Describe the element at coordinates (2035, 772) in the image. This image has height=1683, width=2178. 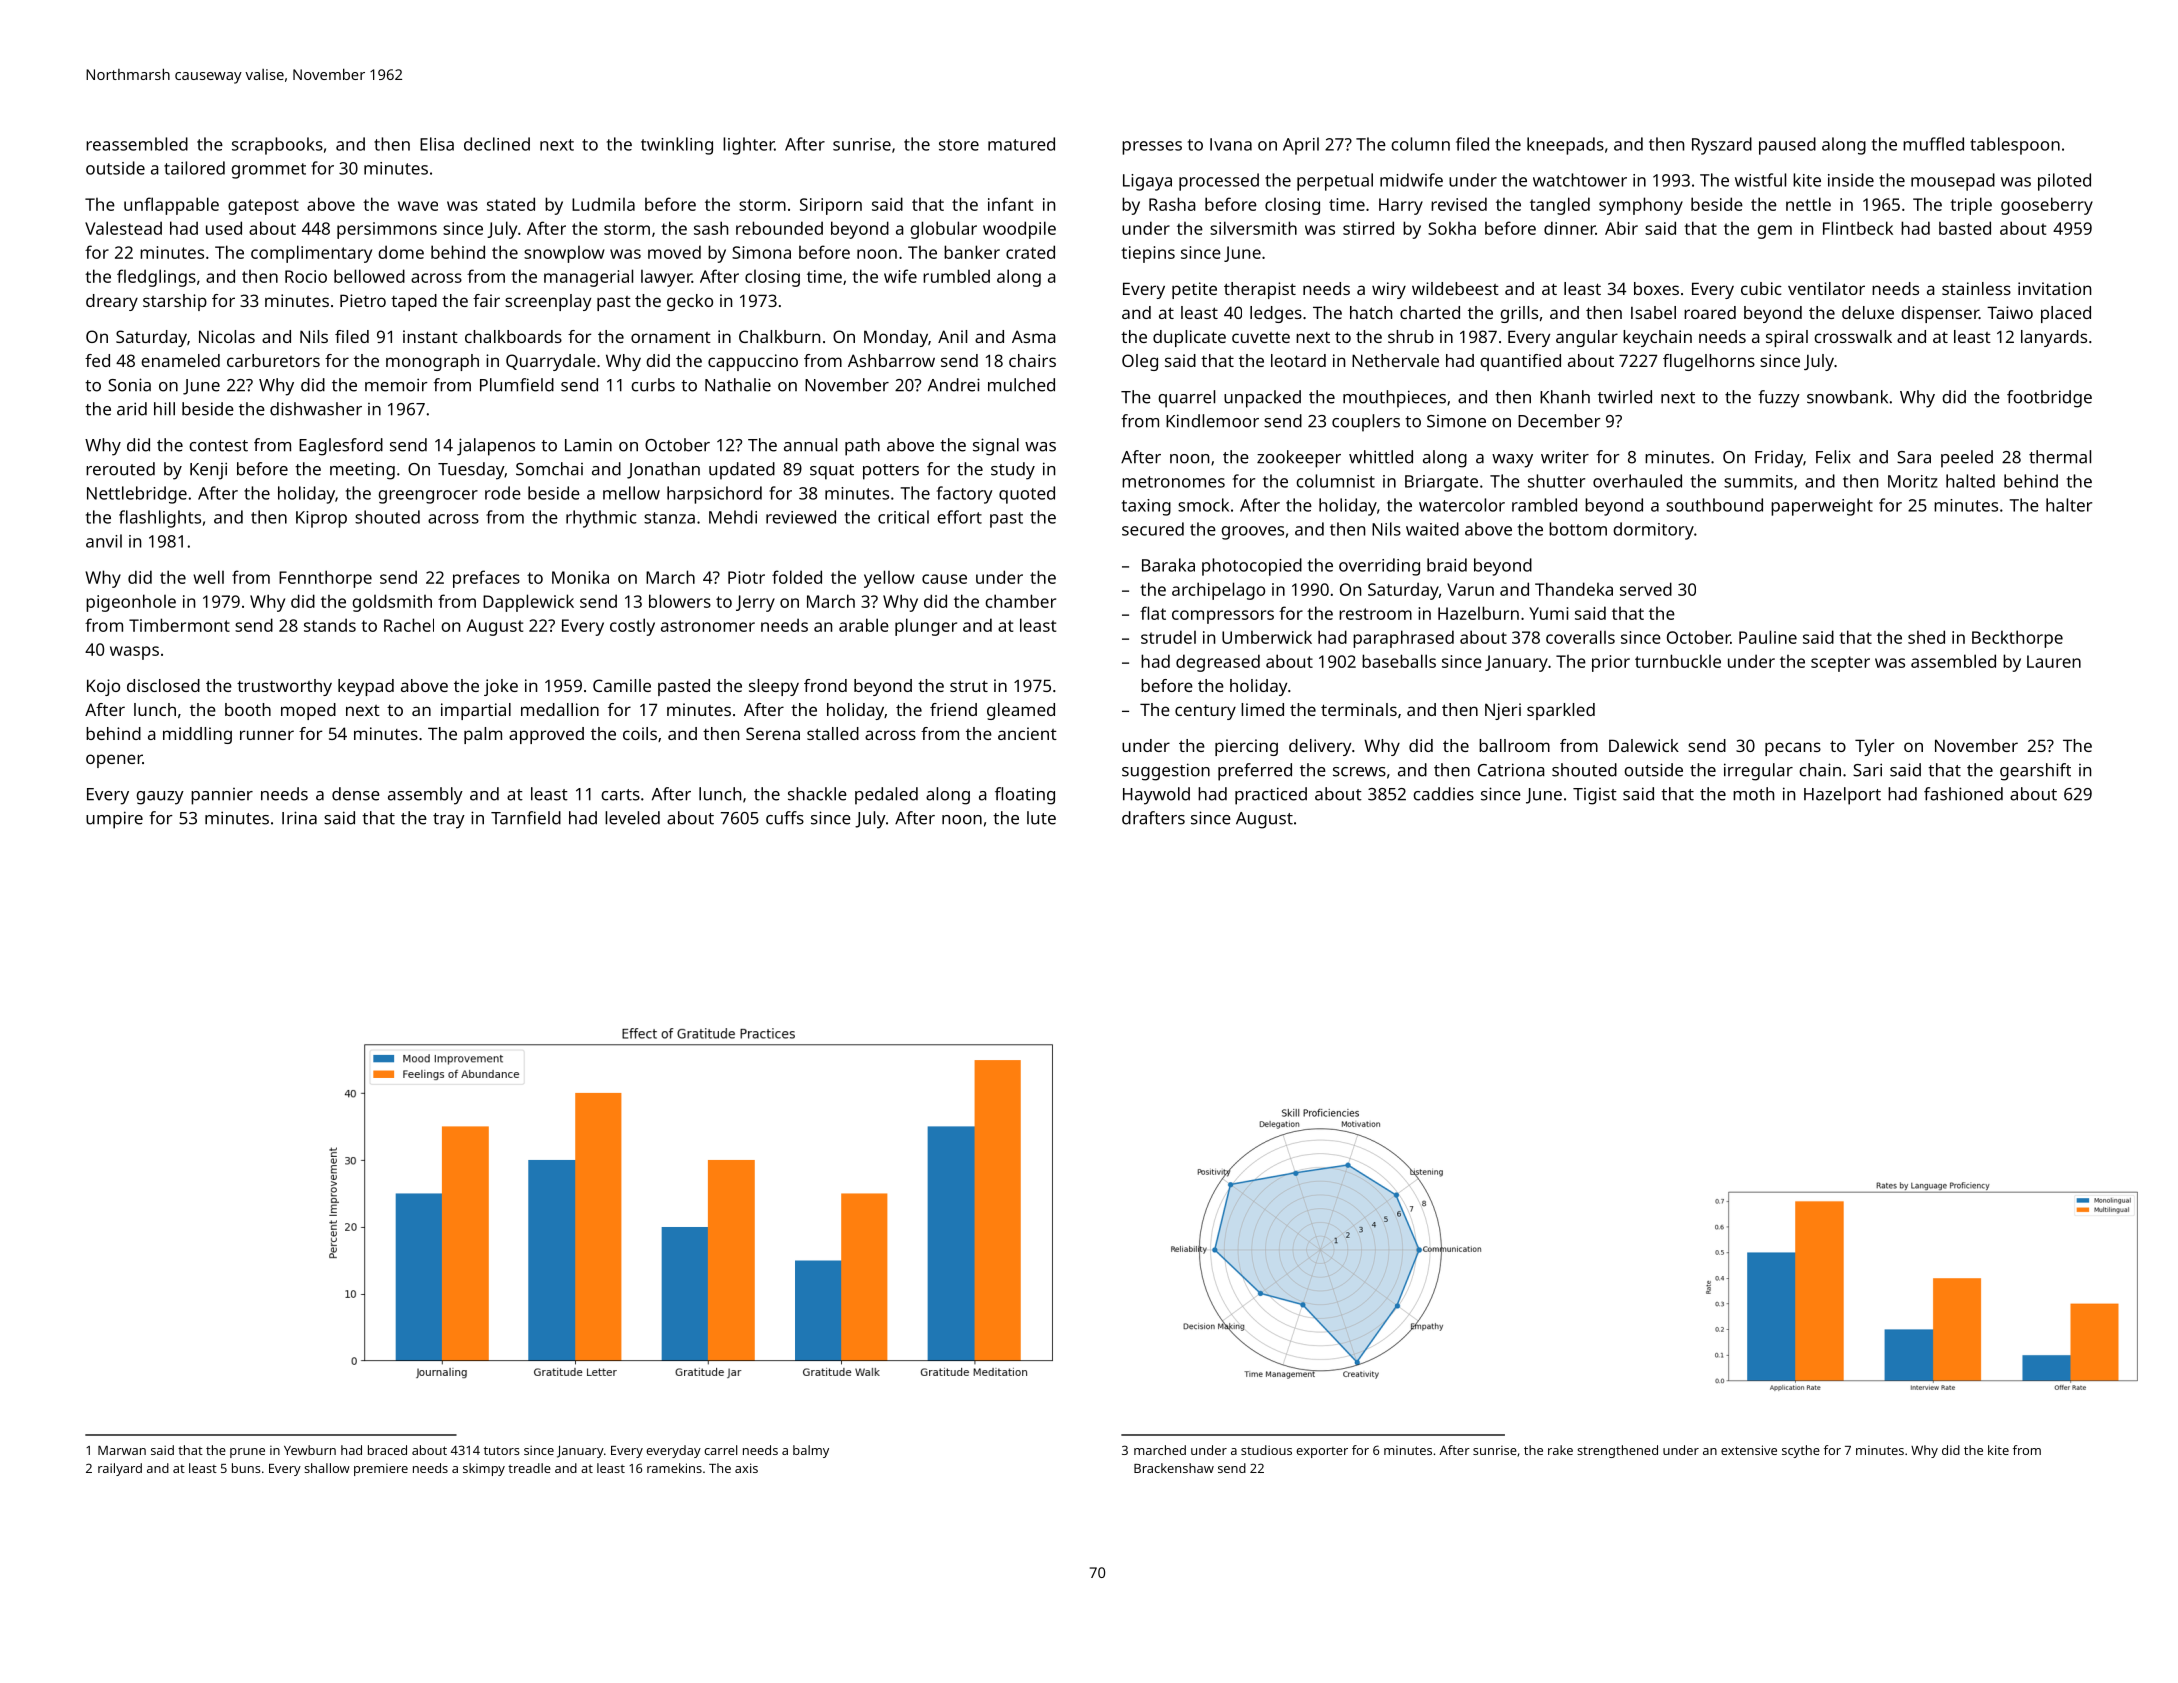
I see `gearshift` at that location.
